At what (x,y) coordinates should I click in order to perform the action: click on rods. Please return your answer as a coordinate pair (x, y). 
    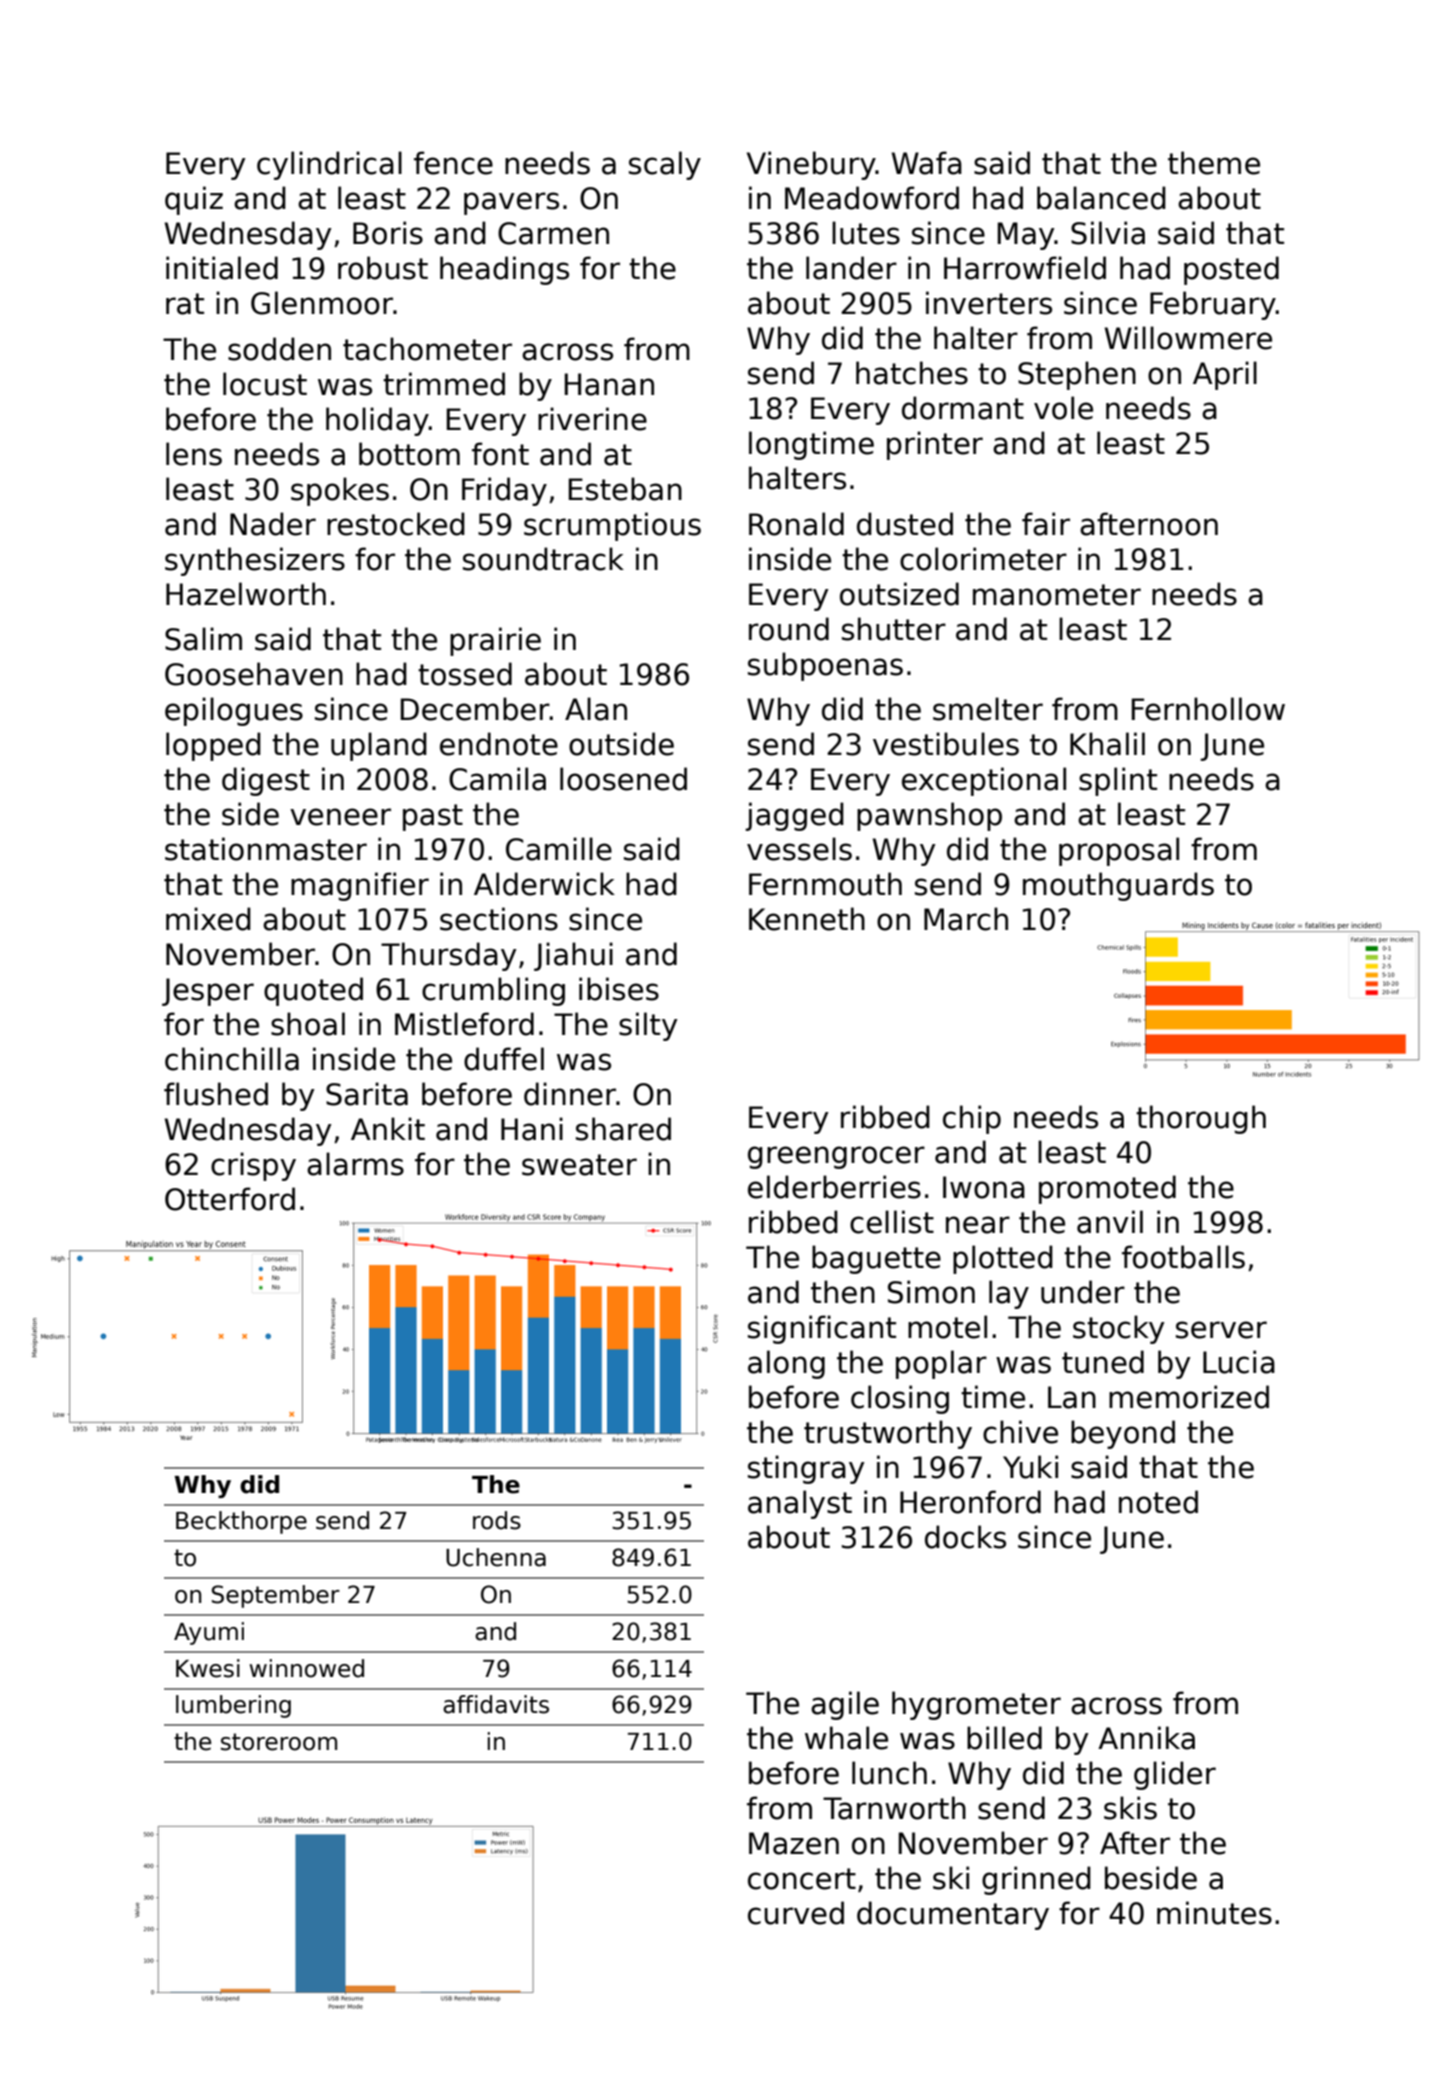
    Looking at the image, I should click on (497, 1520).
